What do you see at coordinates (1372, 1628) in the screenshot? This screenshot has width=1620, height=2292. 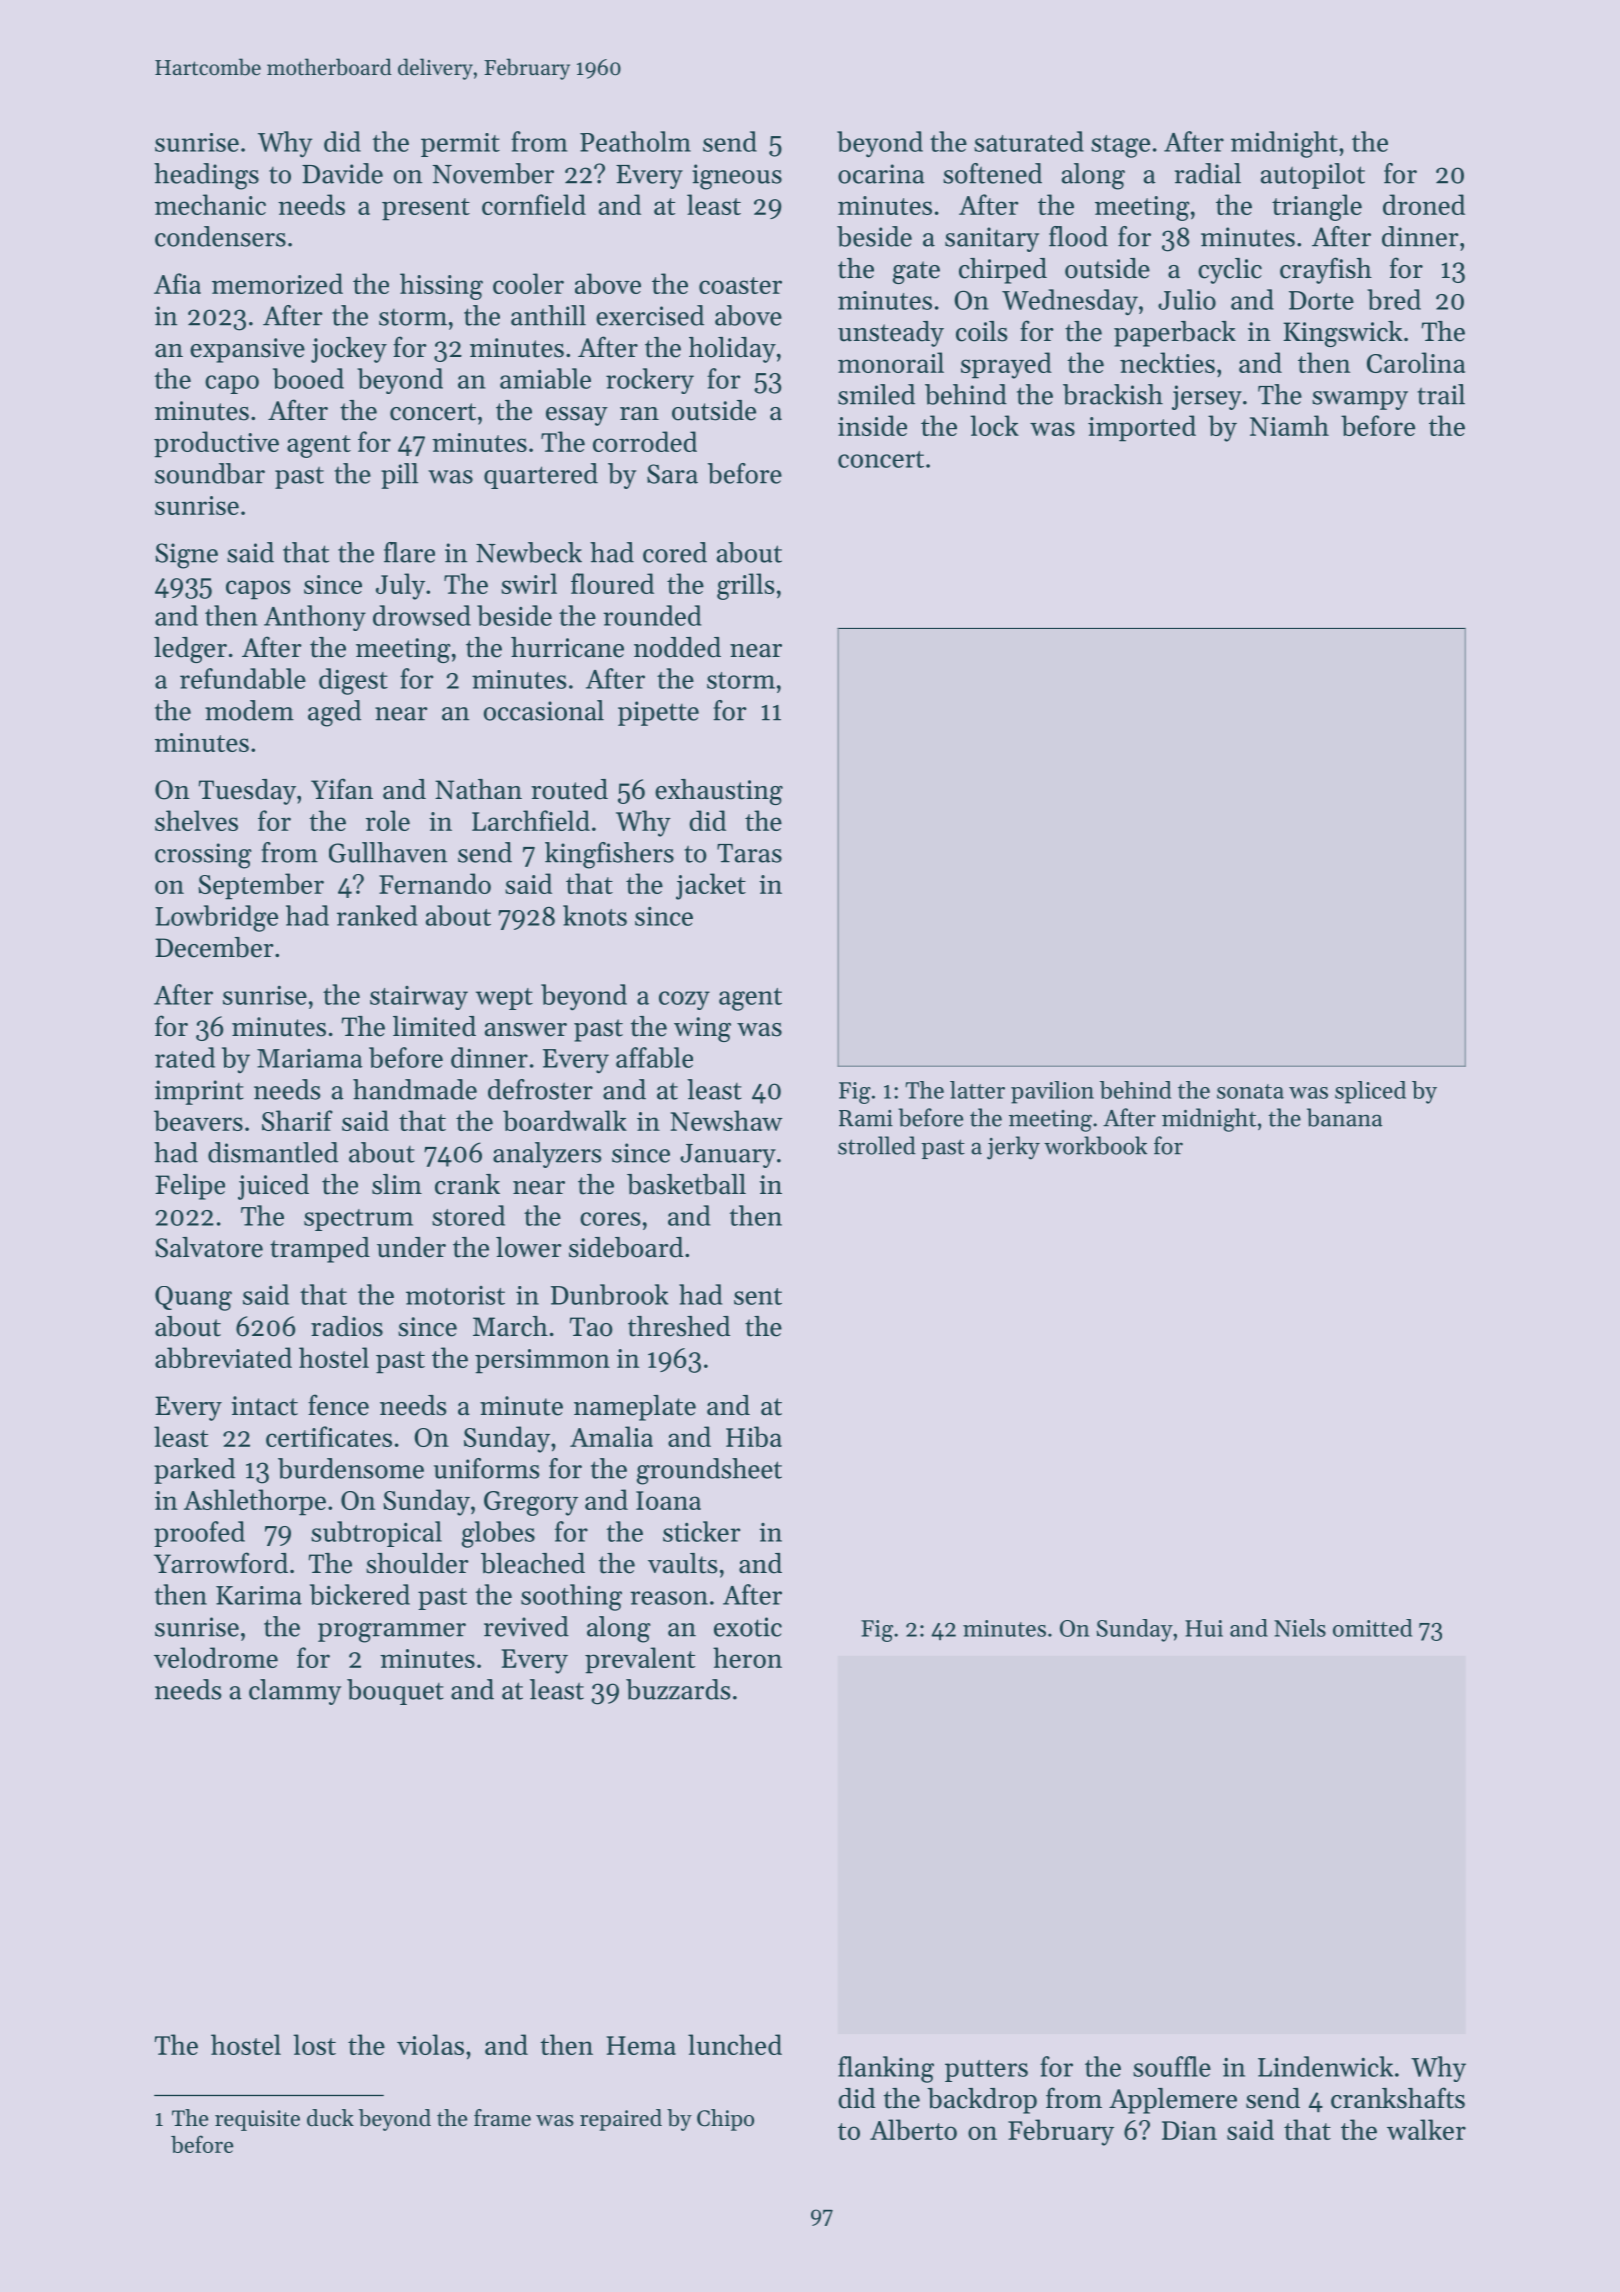 I see `omitted` at bounding box center [1372, 1628].
